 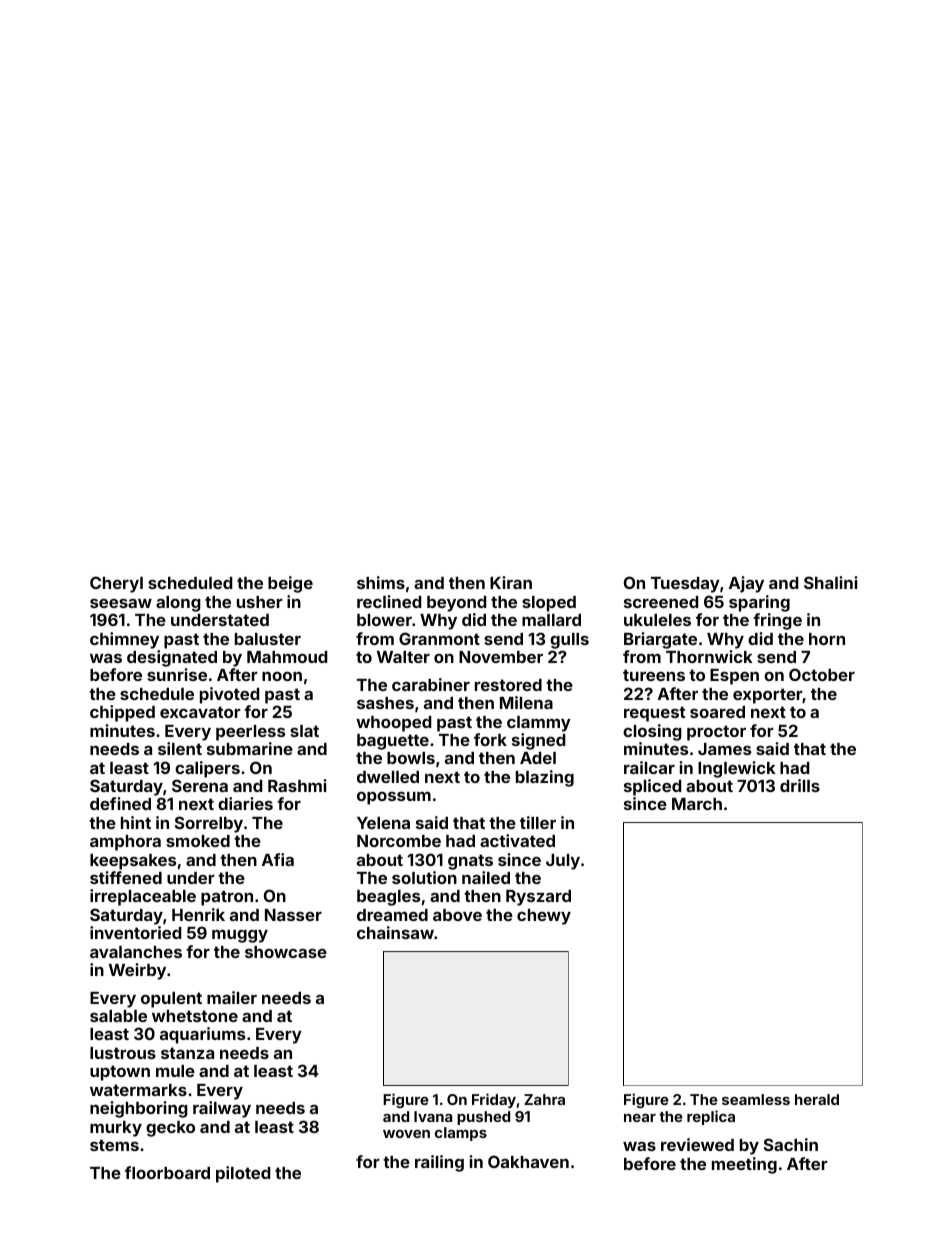 What do you see at coordinates (290, 584) in the screenshot?
I see `beige` at bounding box center [290, 584].
